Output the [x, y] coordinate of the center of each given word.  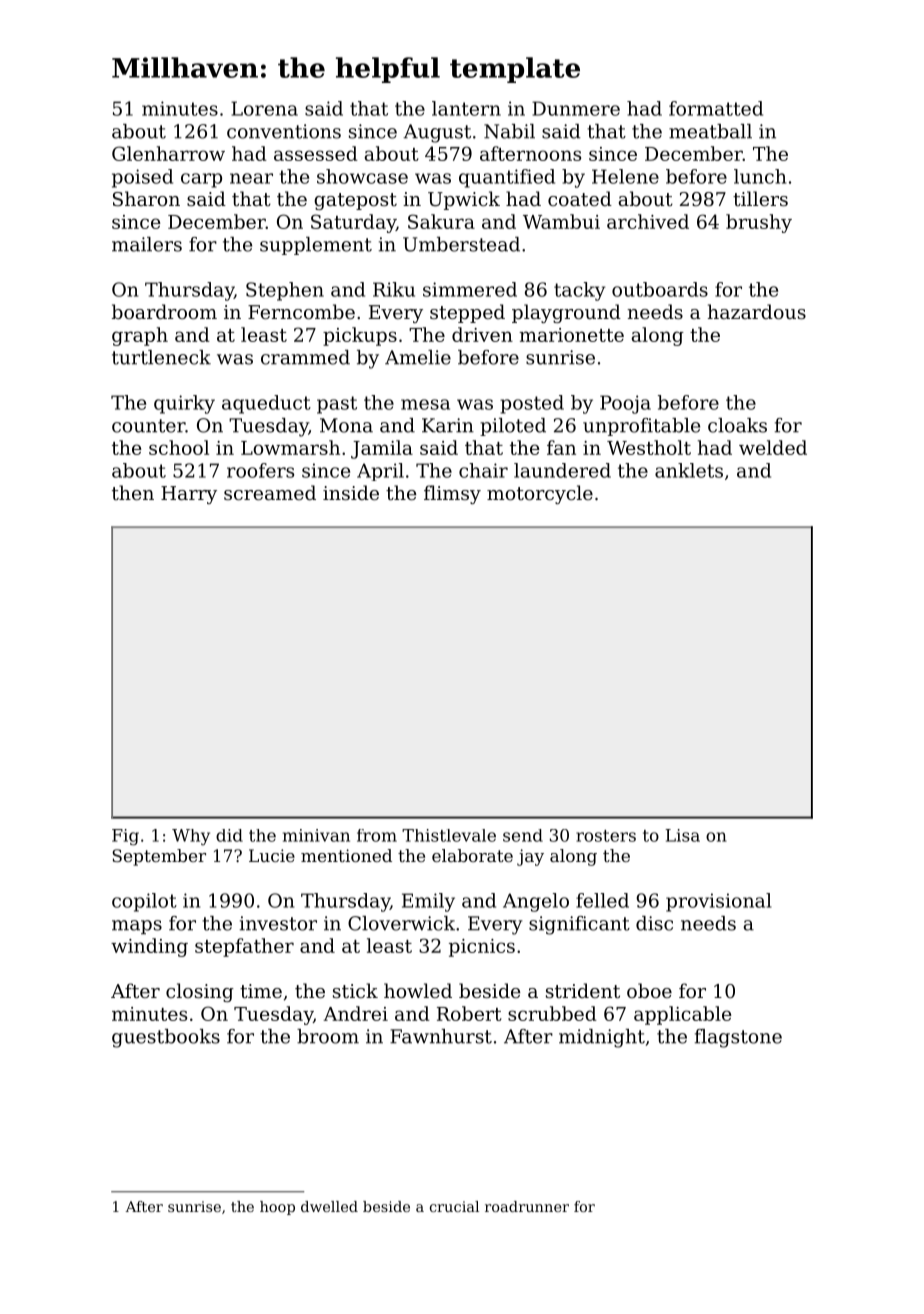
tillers [760, 198]
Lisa [682, 835]
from [377, 835]
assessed [316, 153]
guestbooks [166, 1038]
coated [580, 198]
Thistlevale [449, 835]
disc [654, 923]
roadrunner [527, 1206]
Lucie [272, 855]
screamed [270, 492]
